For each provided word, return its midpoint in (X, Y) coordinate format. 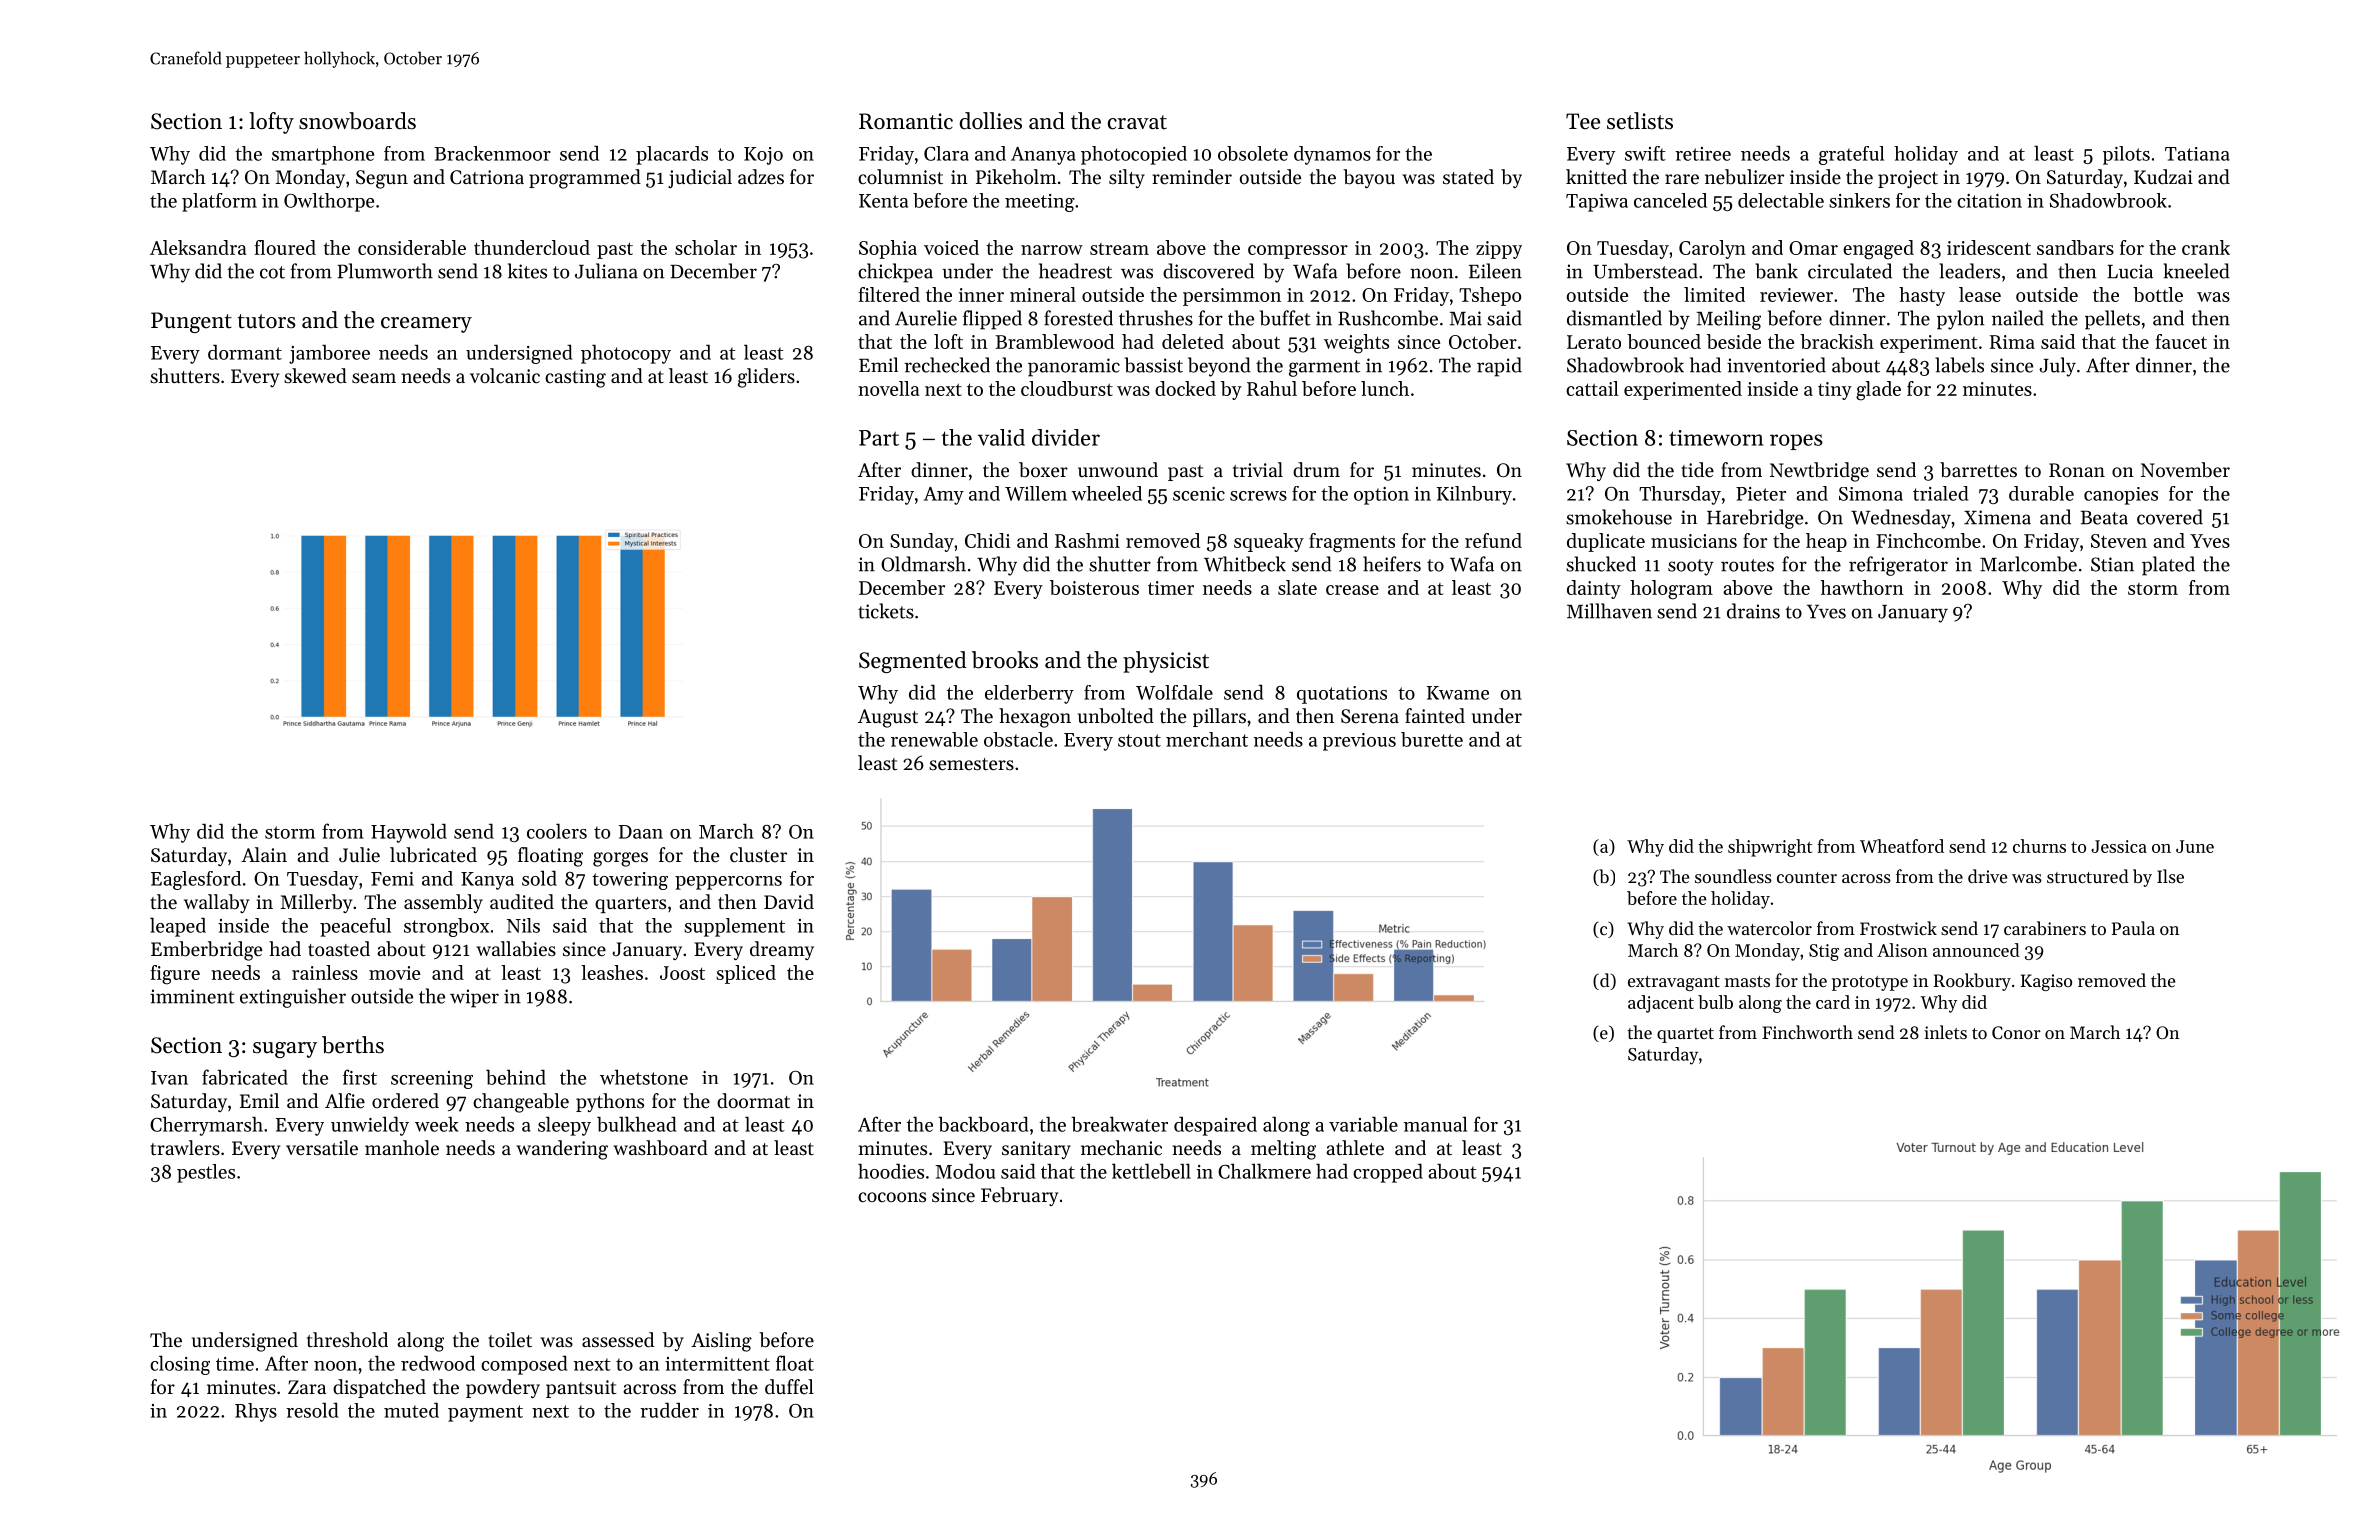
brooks (1005, 660)
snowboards (357, 121)
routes (1747, 565)
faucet (2181, 341)
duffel (789, 1386)
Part (879, 438)
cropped (1388, 1173)
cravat (1137, 122)
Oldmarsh (923, 564)
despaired (1215, 1126)
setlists (1640, 121)
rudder (669, 1410)
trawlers (185, 1147)
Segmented (912, 662)
